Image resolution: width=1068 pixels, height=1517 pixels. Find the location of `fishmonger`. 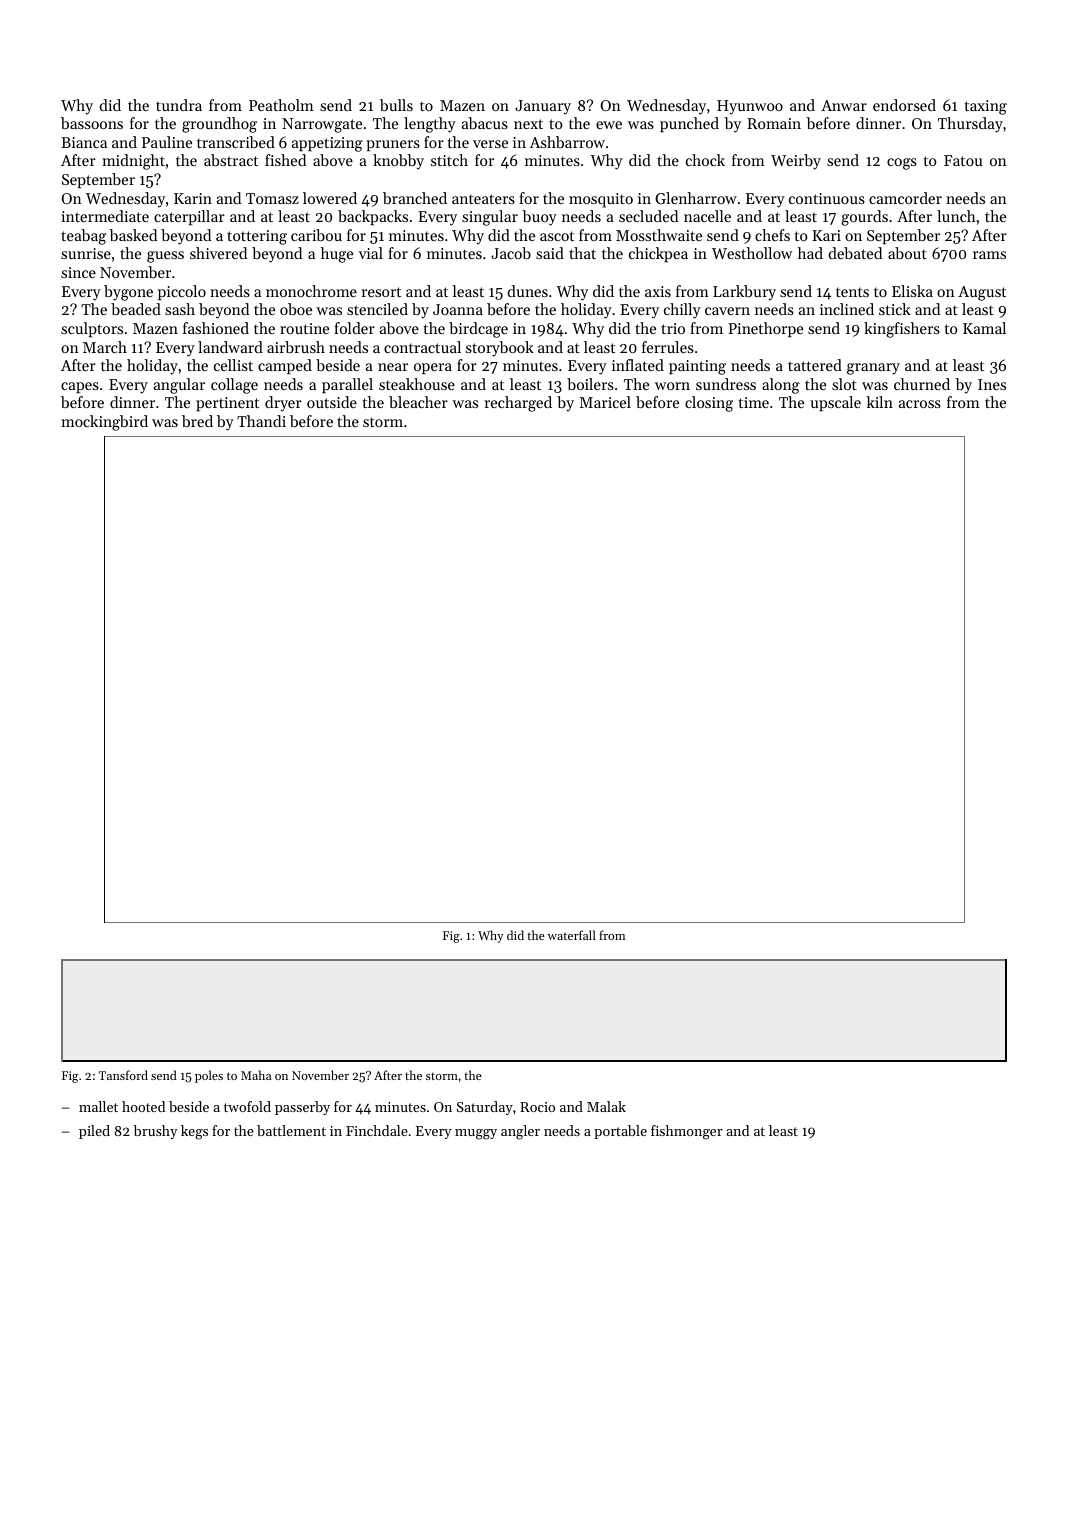

fishmonger is located at coordinates (687, 1132).
